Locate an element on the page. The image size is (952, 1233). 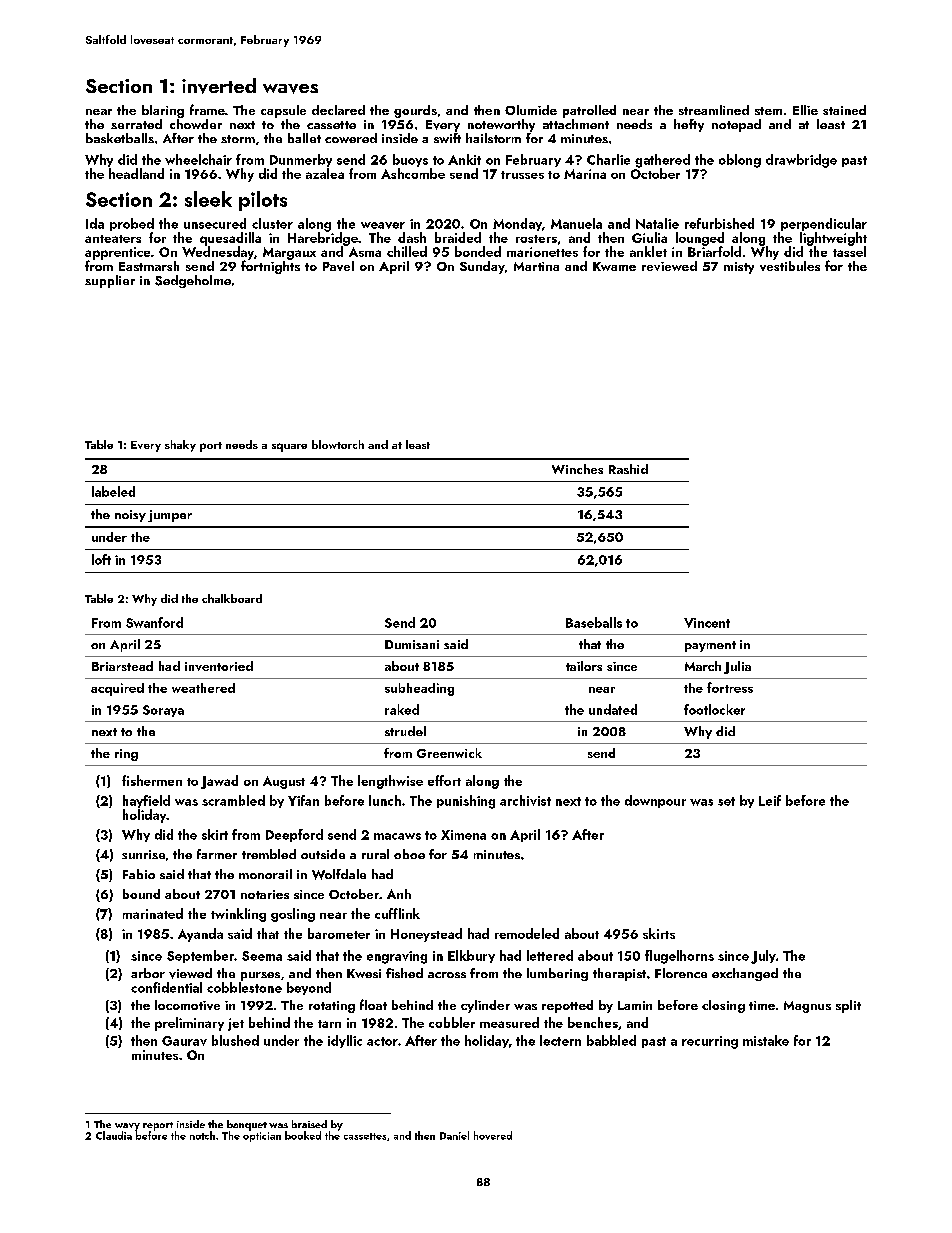
hovered is located at coordinates (493, 1135).
